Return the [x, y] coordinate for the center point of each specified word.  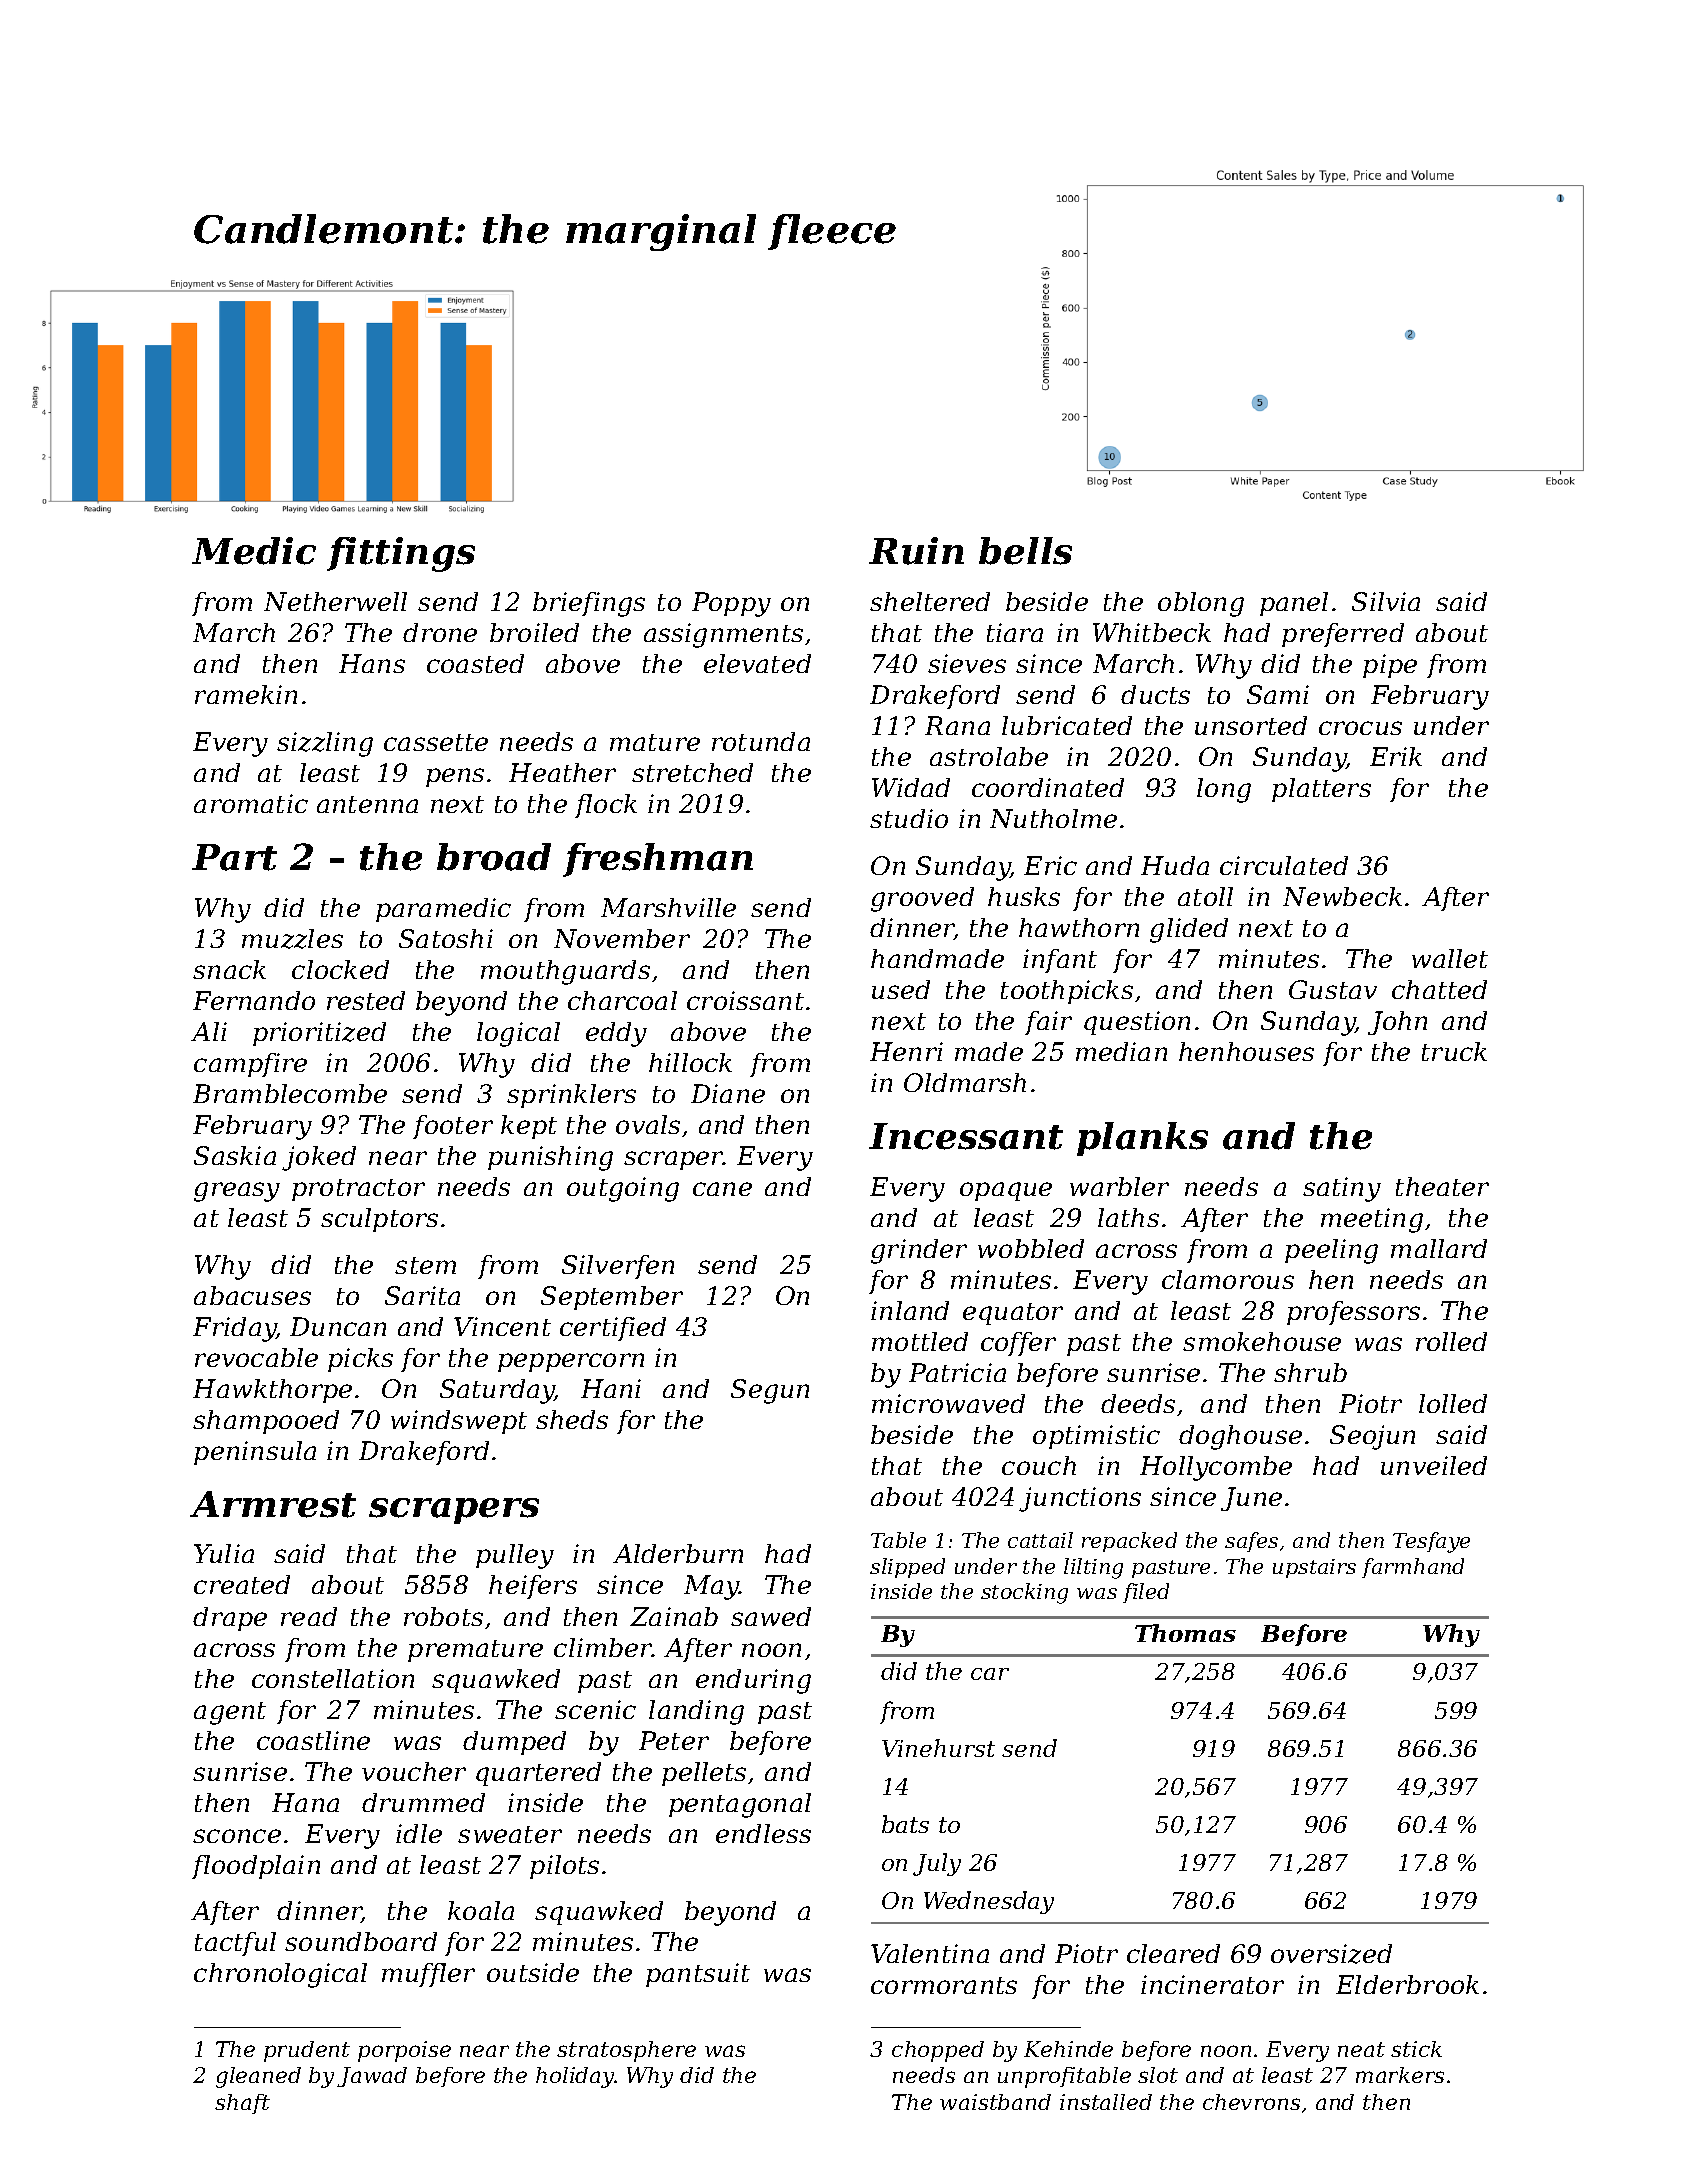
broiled [534, 632]
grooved [922, 899]
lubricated [1067, 725]
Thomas [1185, 1633]
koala [481, 1910]
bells [1025, 551]
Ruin [916, 551]
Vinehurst [938, 1748]
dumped [514, 1743]
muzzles [292, 939]
